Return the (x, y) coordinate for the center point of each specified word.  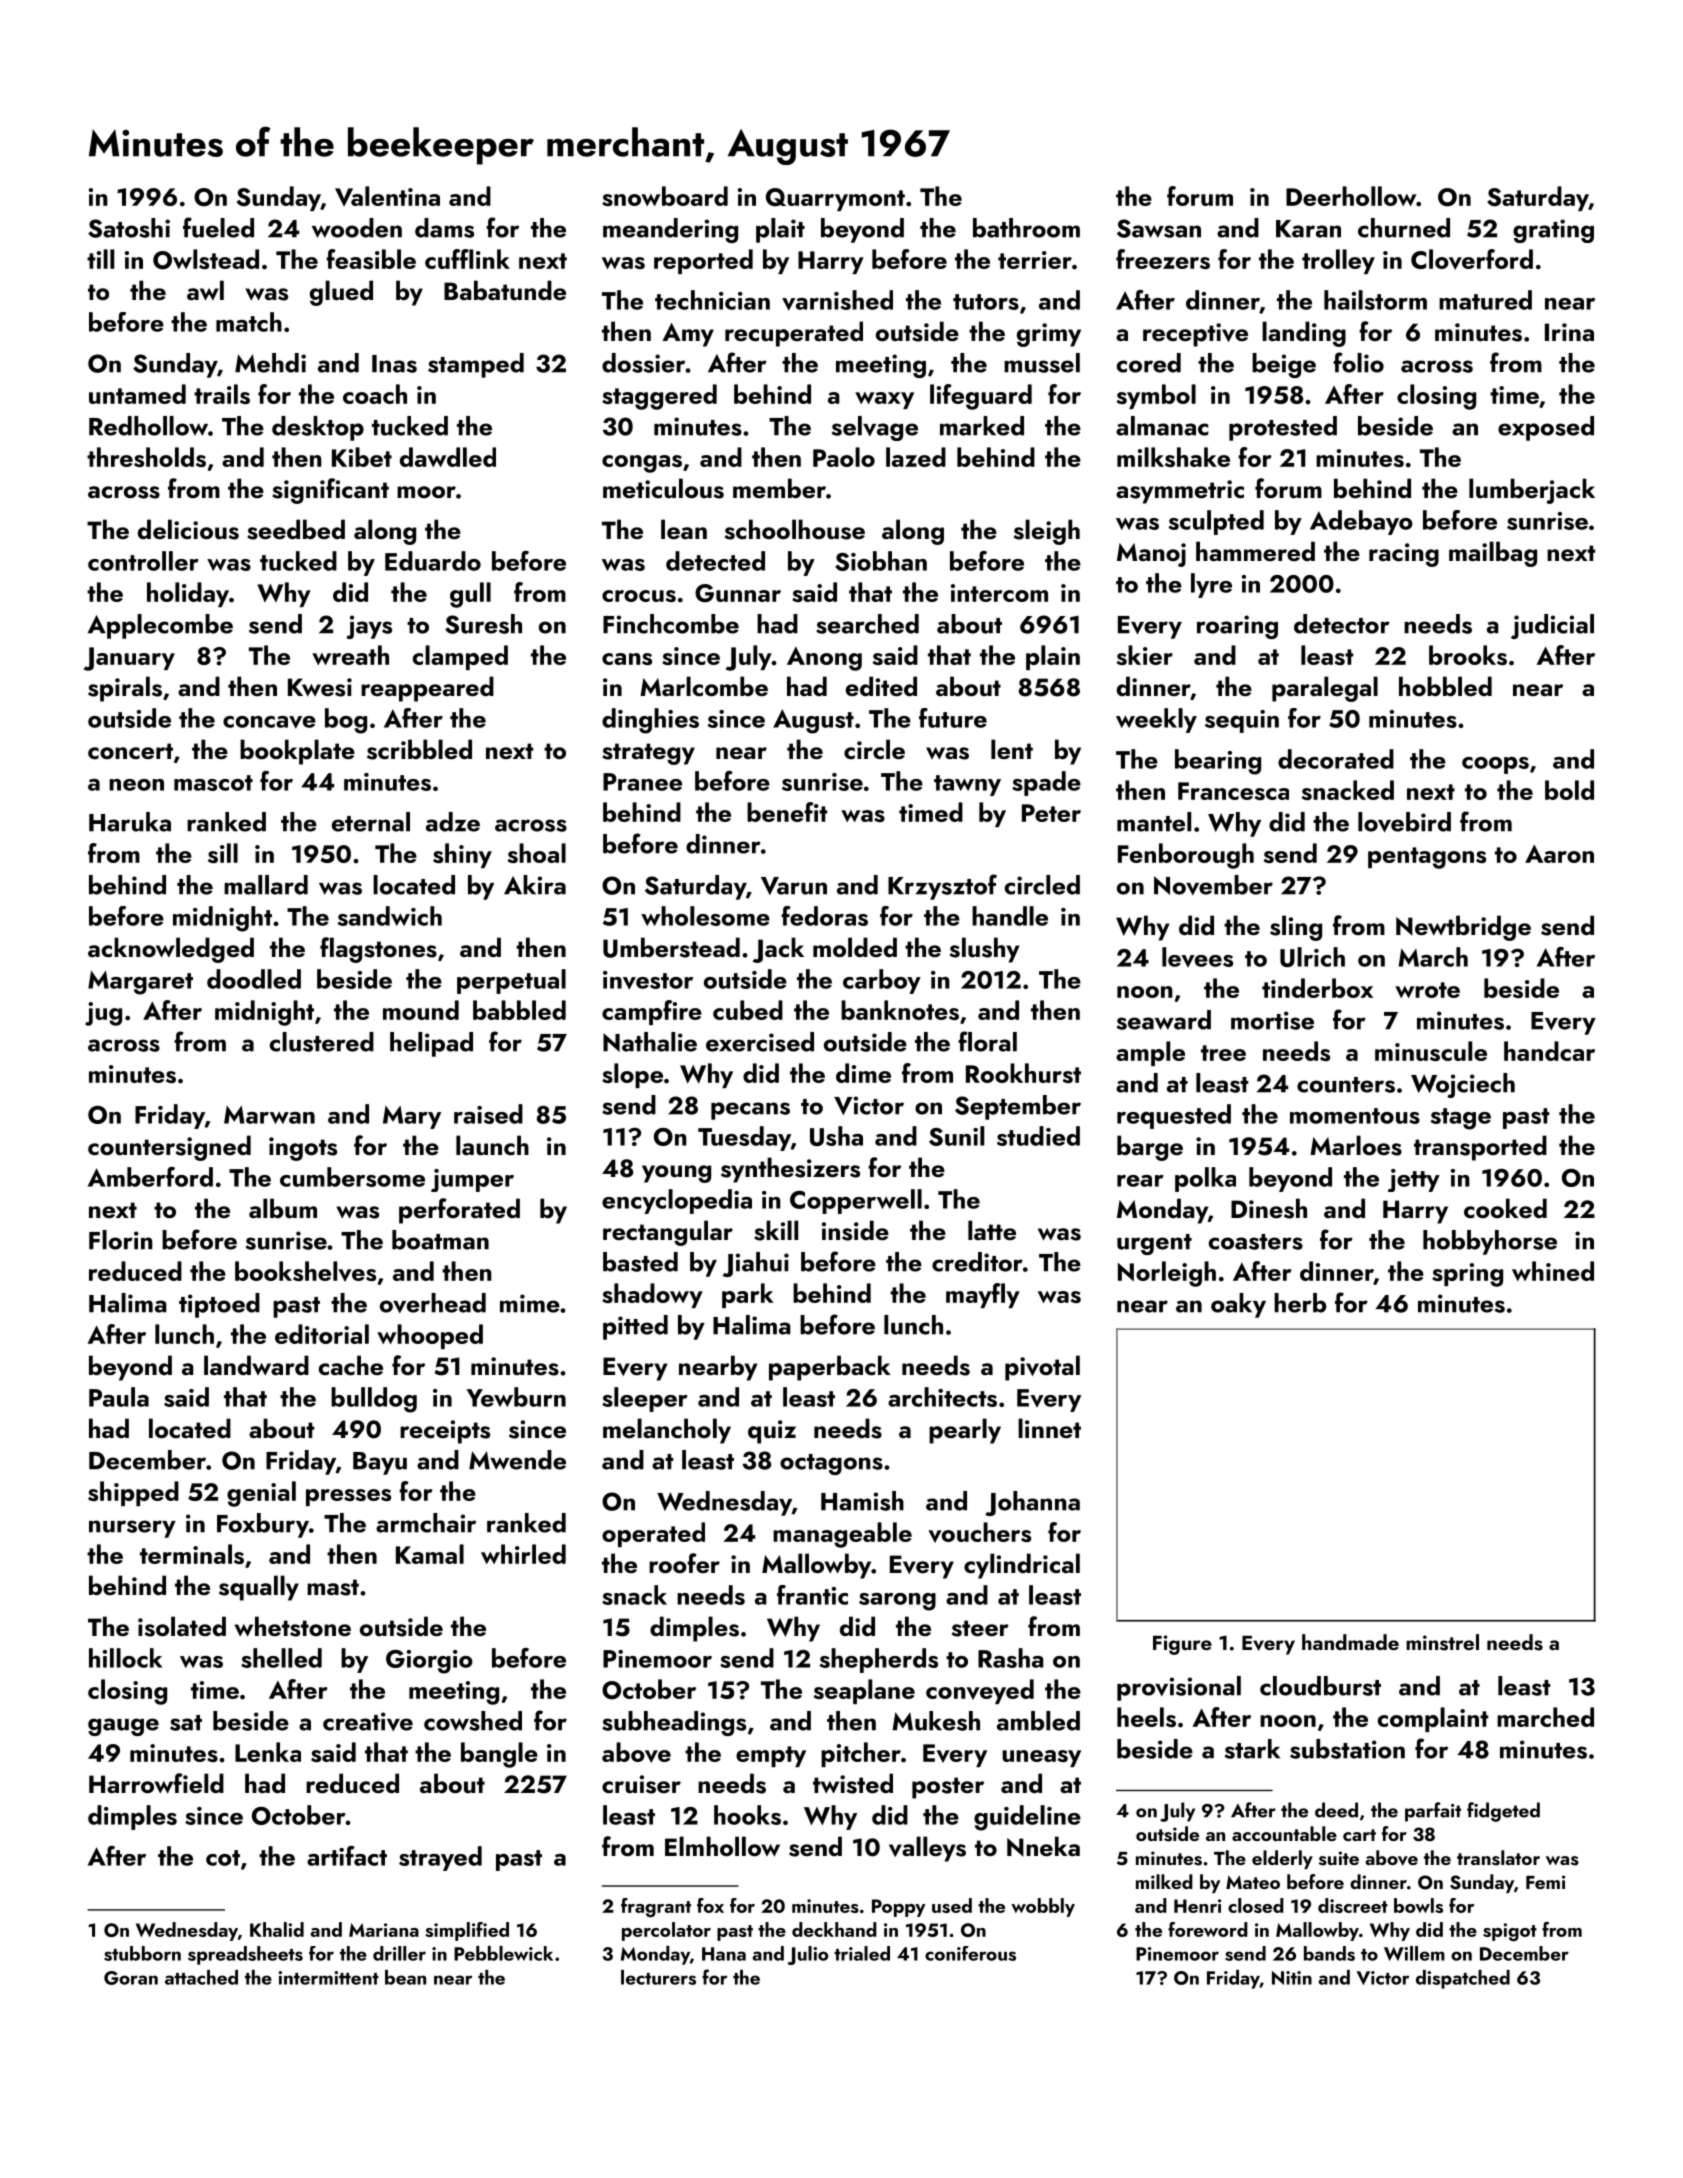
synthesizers (790, 1170)
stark (1252, 1749)
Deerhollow (1351, 196)
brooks (1468, 655)
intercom (999, 593)
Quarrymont (835, 199)
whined (1553, 1271)
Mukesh (936, 1721)
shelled (281, 1658)
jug (103, 1014)
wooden (357, 228)
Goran (131, 1978)
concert (130, 751)
